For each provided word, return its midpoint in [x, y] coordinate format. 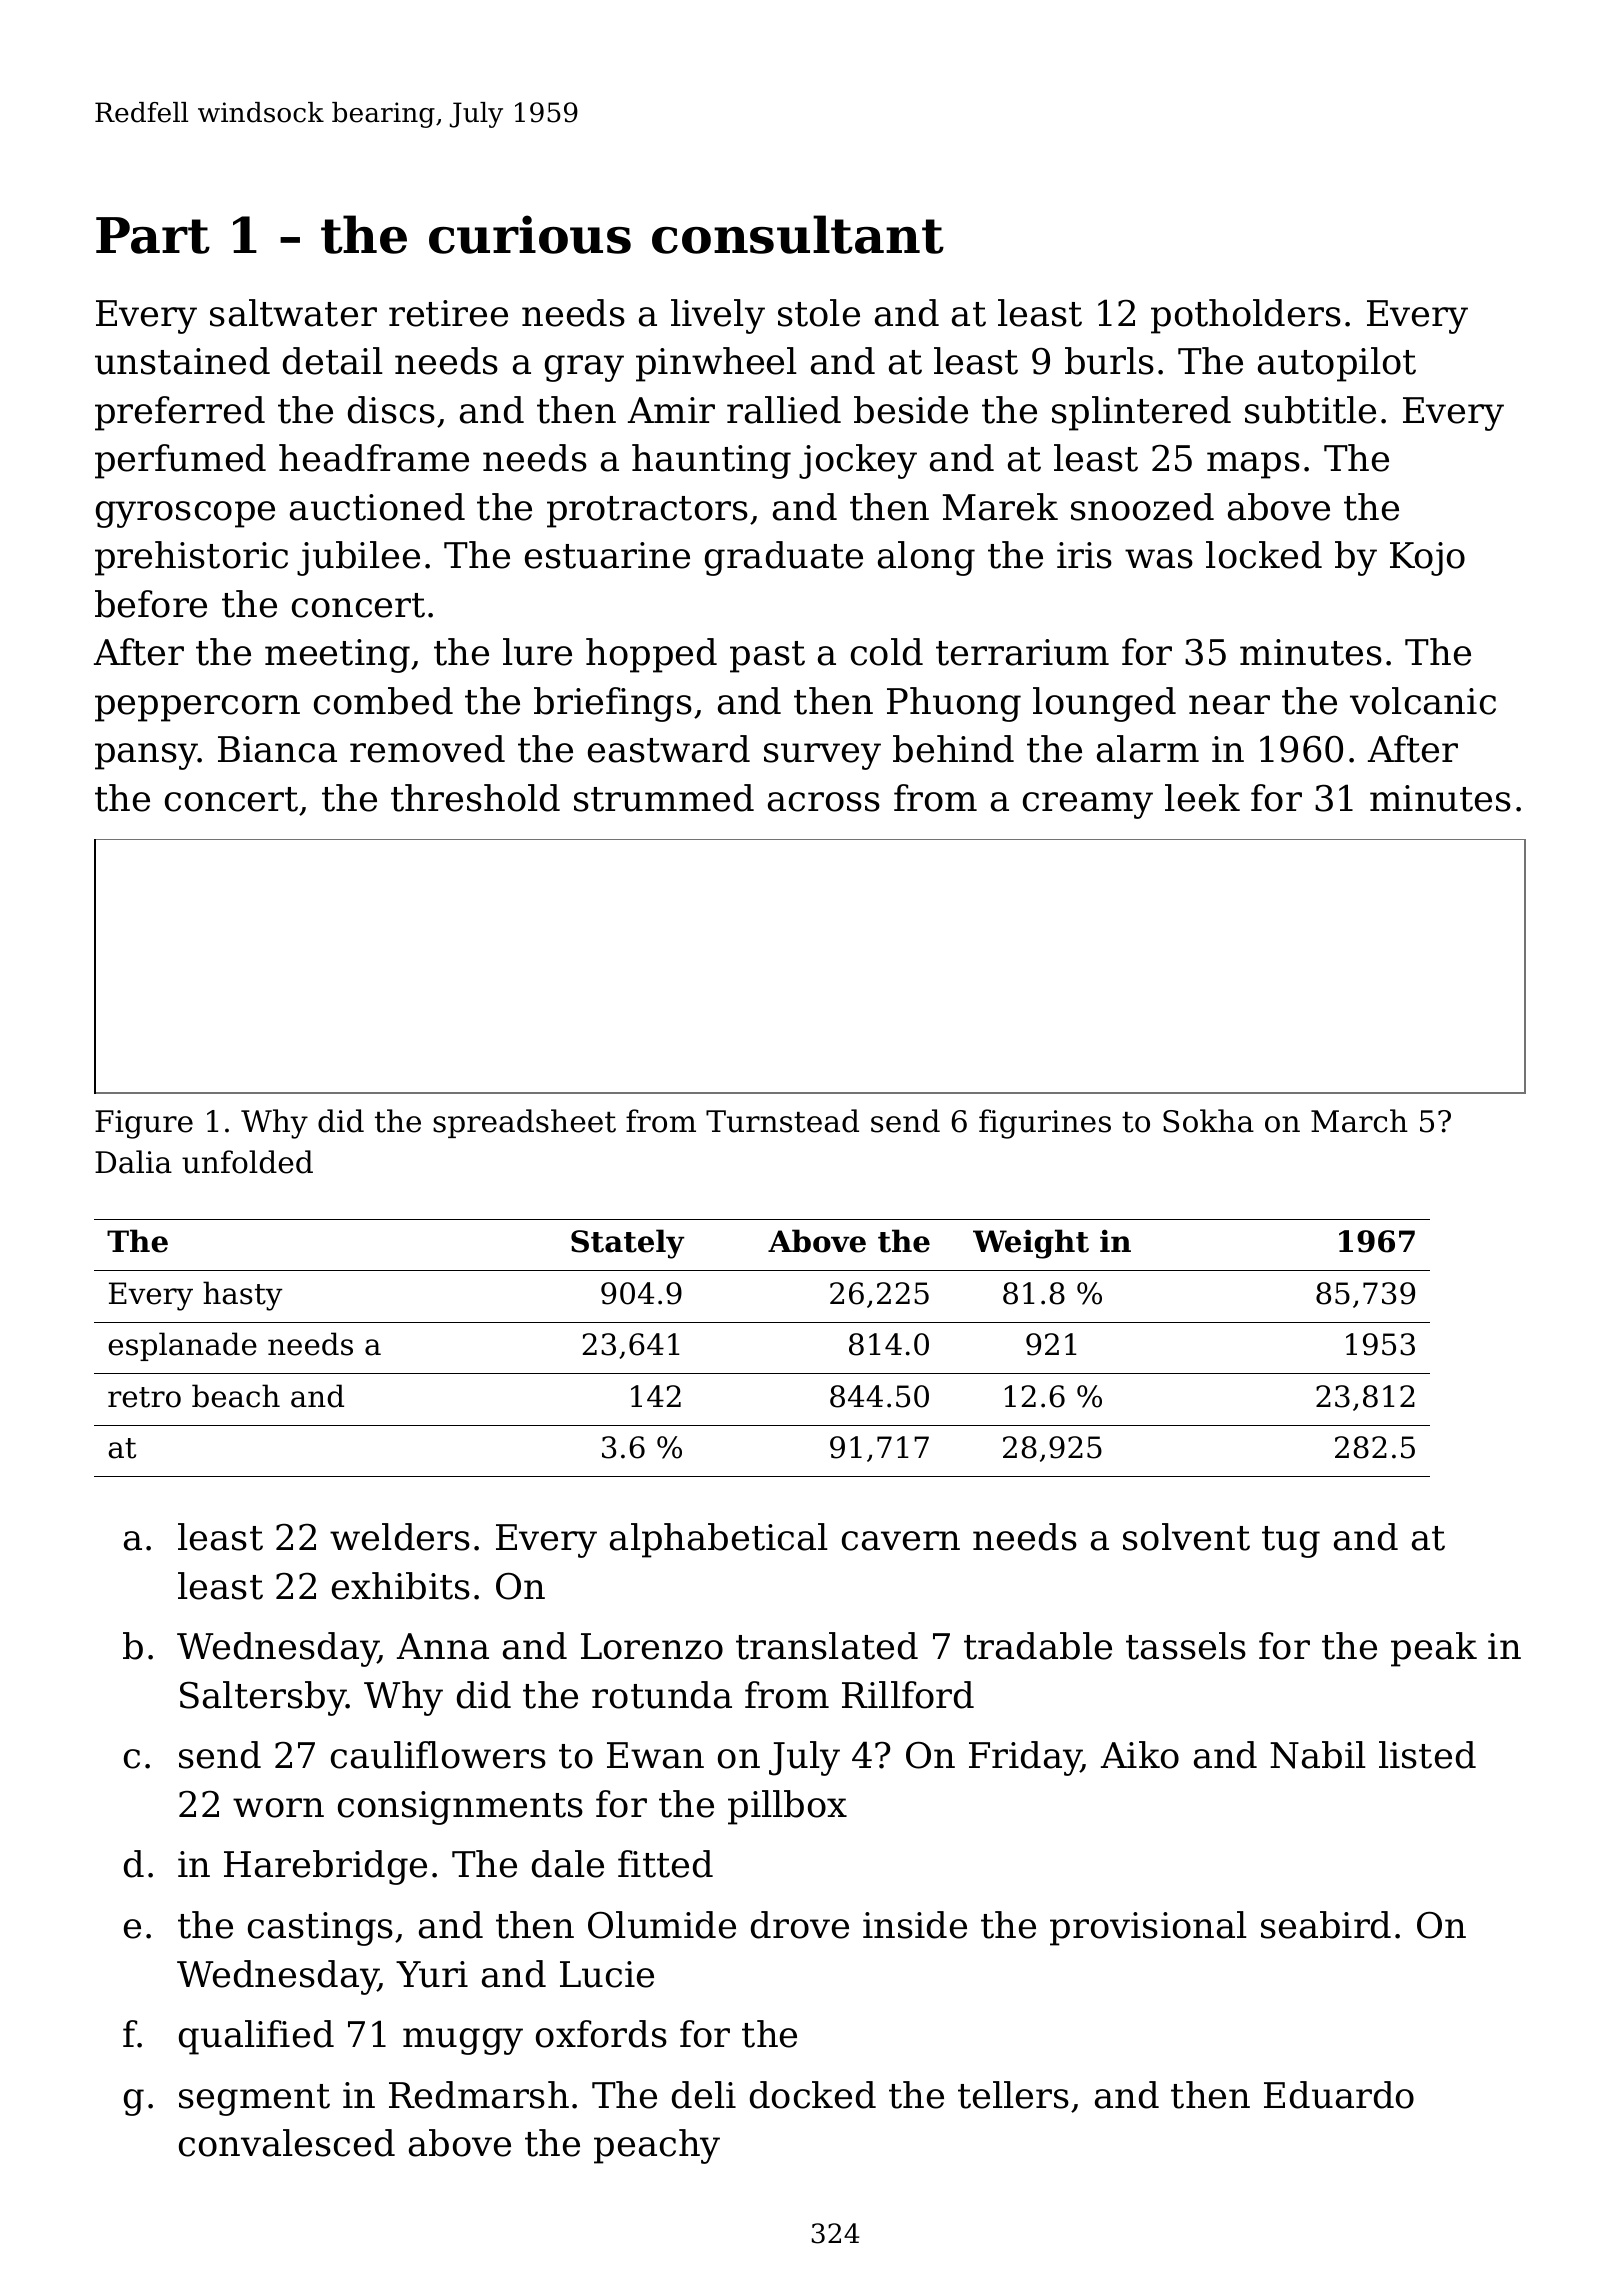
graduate [784, 558]
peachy [657, 2146]
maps [1253, 465]
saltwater [293, 313]
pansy [146, 756]
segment [254, 2100]
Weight [1031, 1244]
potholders [1246, 316]
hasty [243, 1296]
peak [1434, 1649]
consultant [798, 234]
